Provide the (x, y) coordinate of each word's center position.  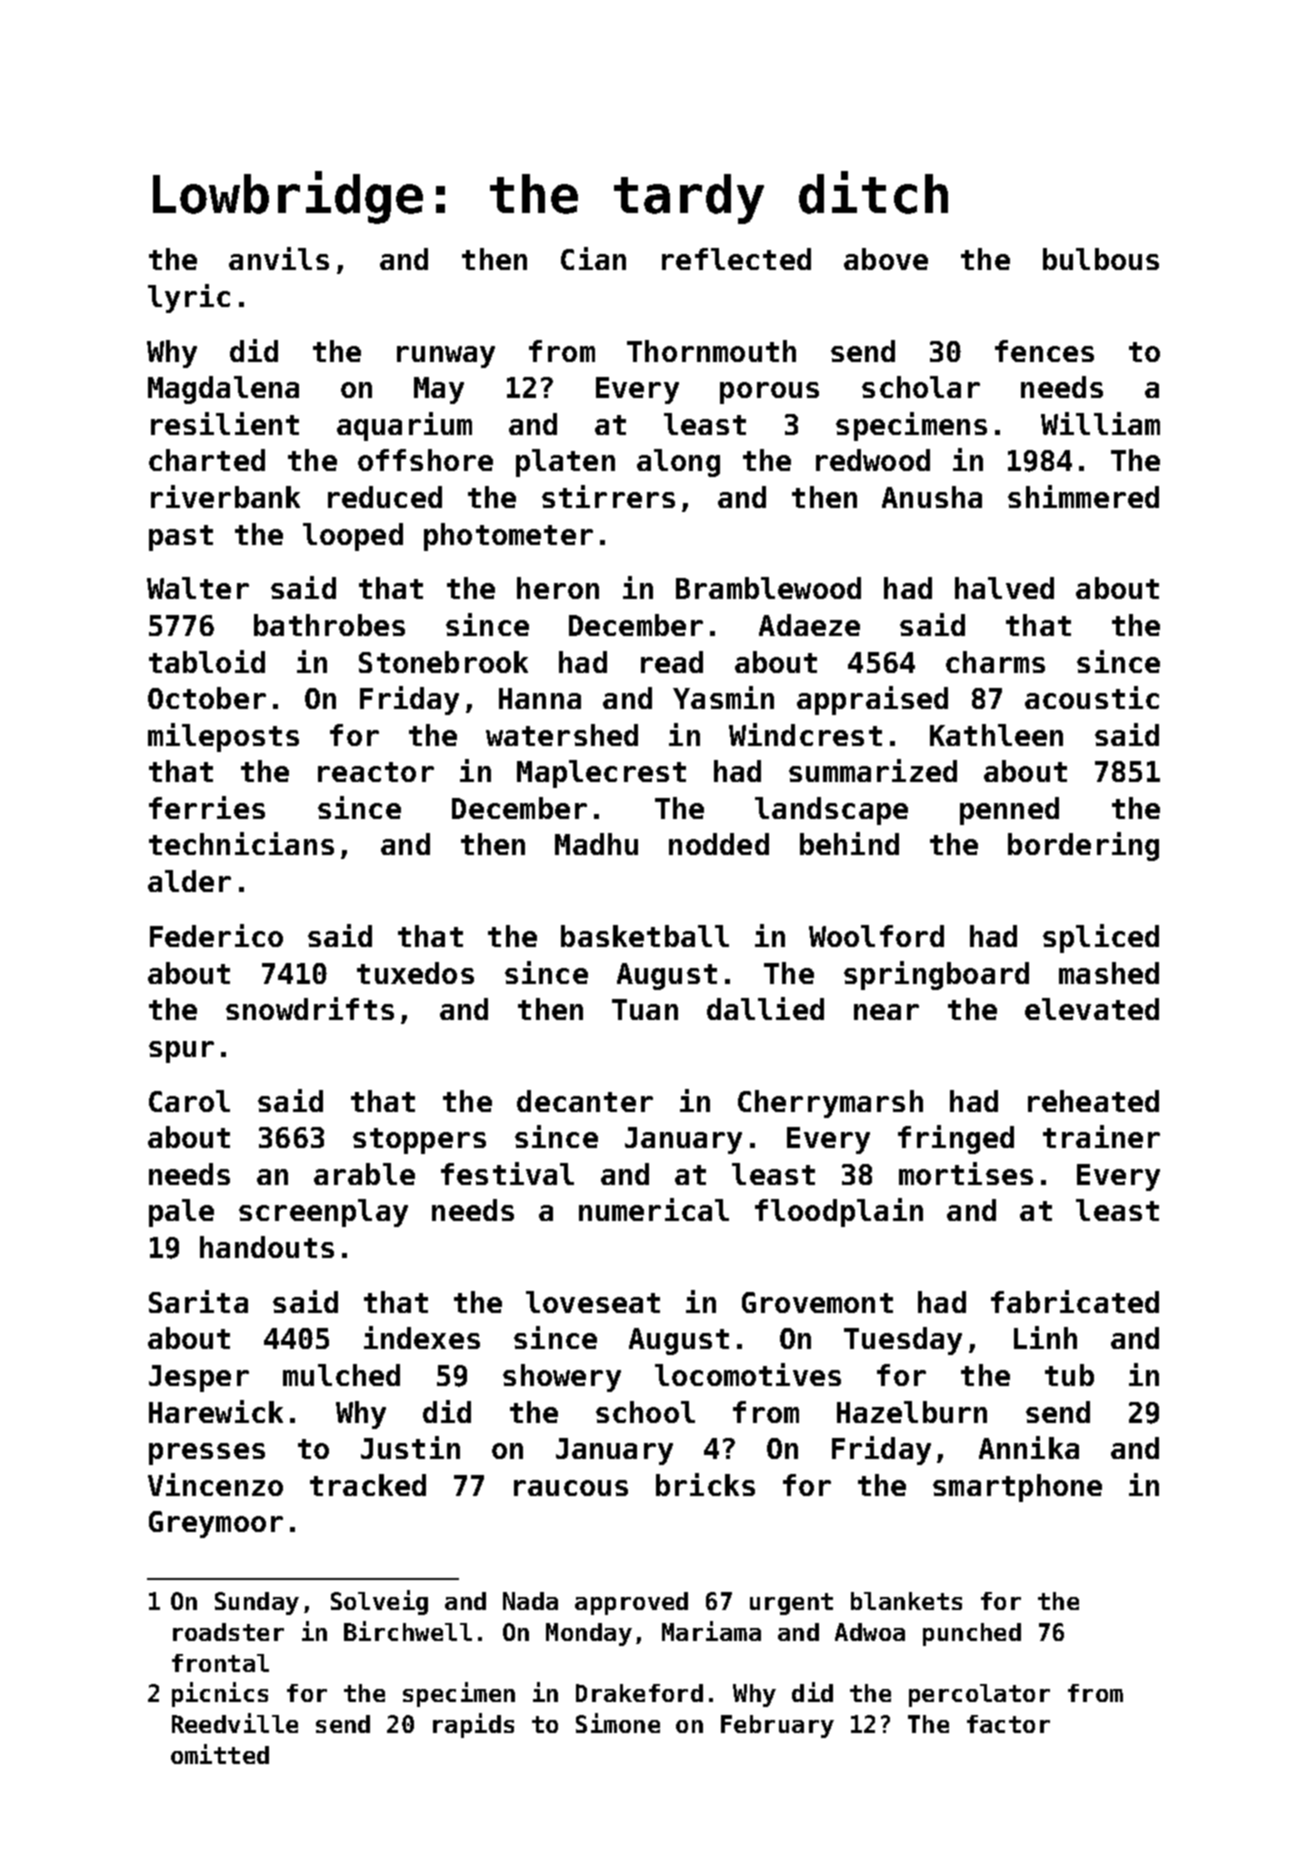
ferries (207, 807)
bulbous (1101, 259)
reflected (736, 259)
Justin (410, 1447)
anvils (279, 258)
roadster (228, 1632)
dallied (765, 1008)
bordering (1083, 846)
